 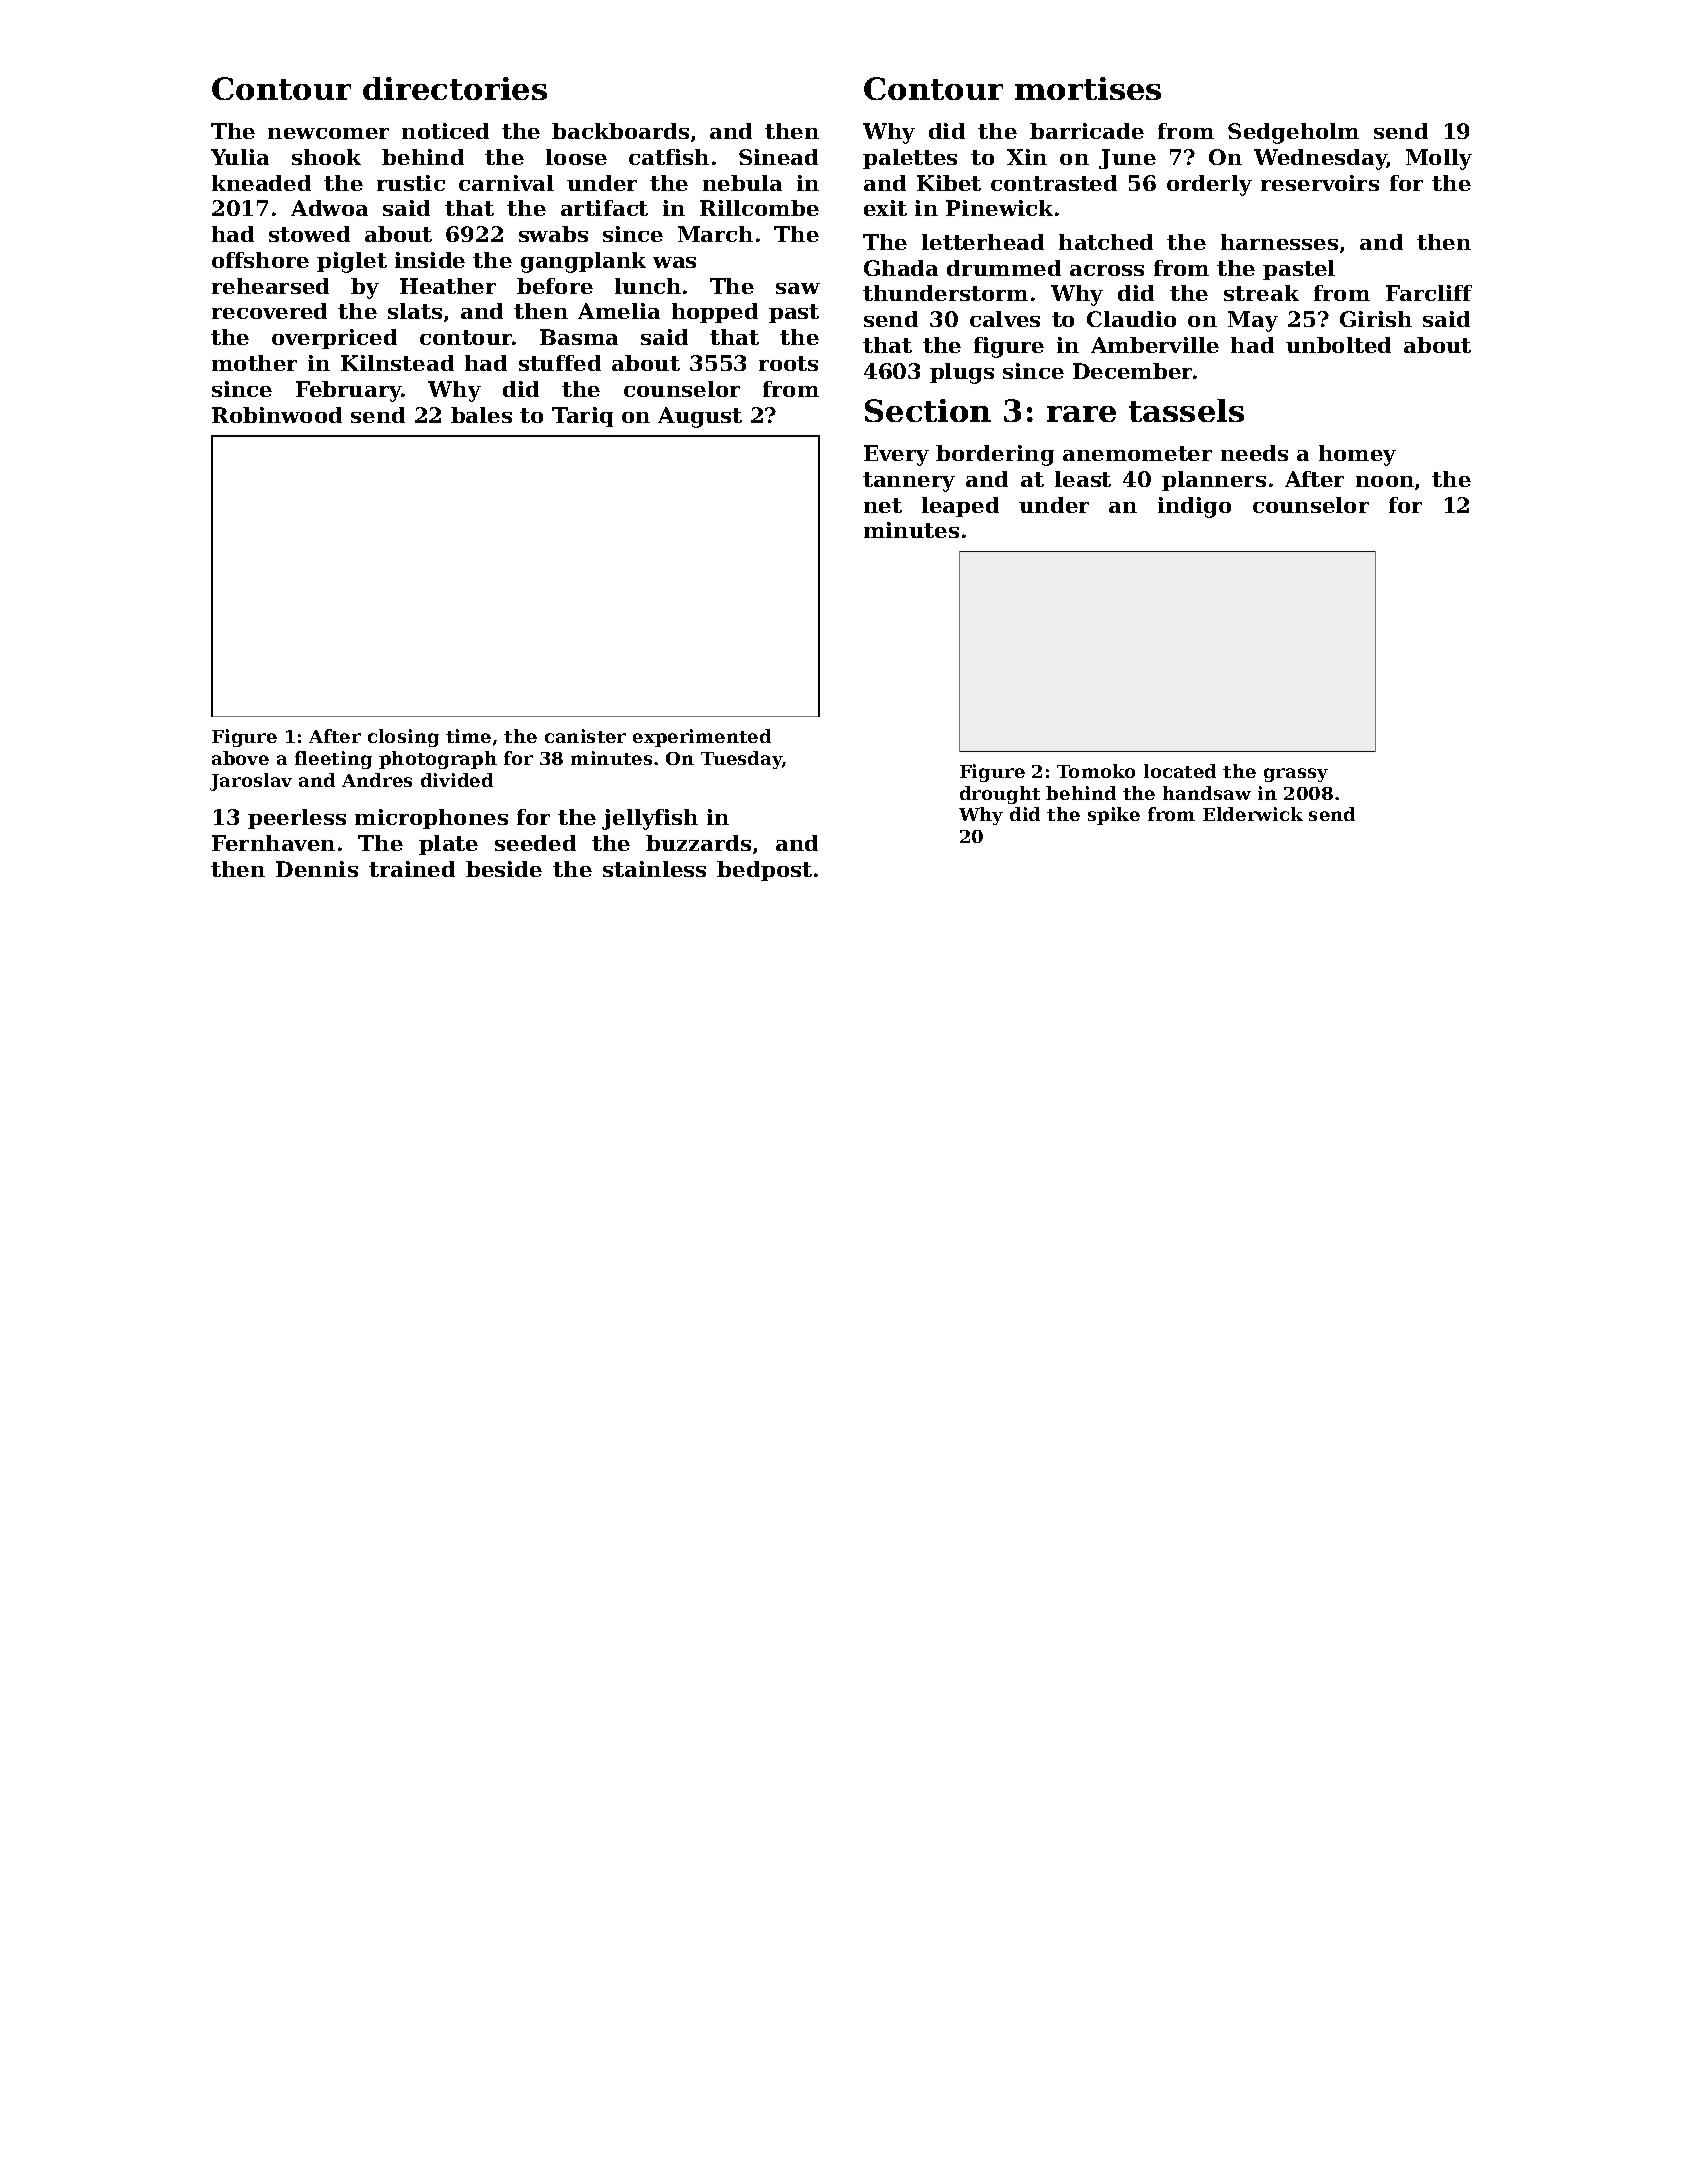 I want to click on experimented, so click(x=702, y=738).
